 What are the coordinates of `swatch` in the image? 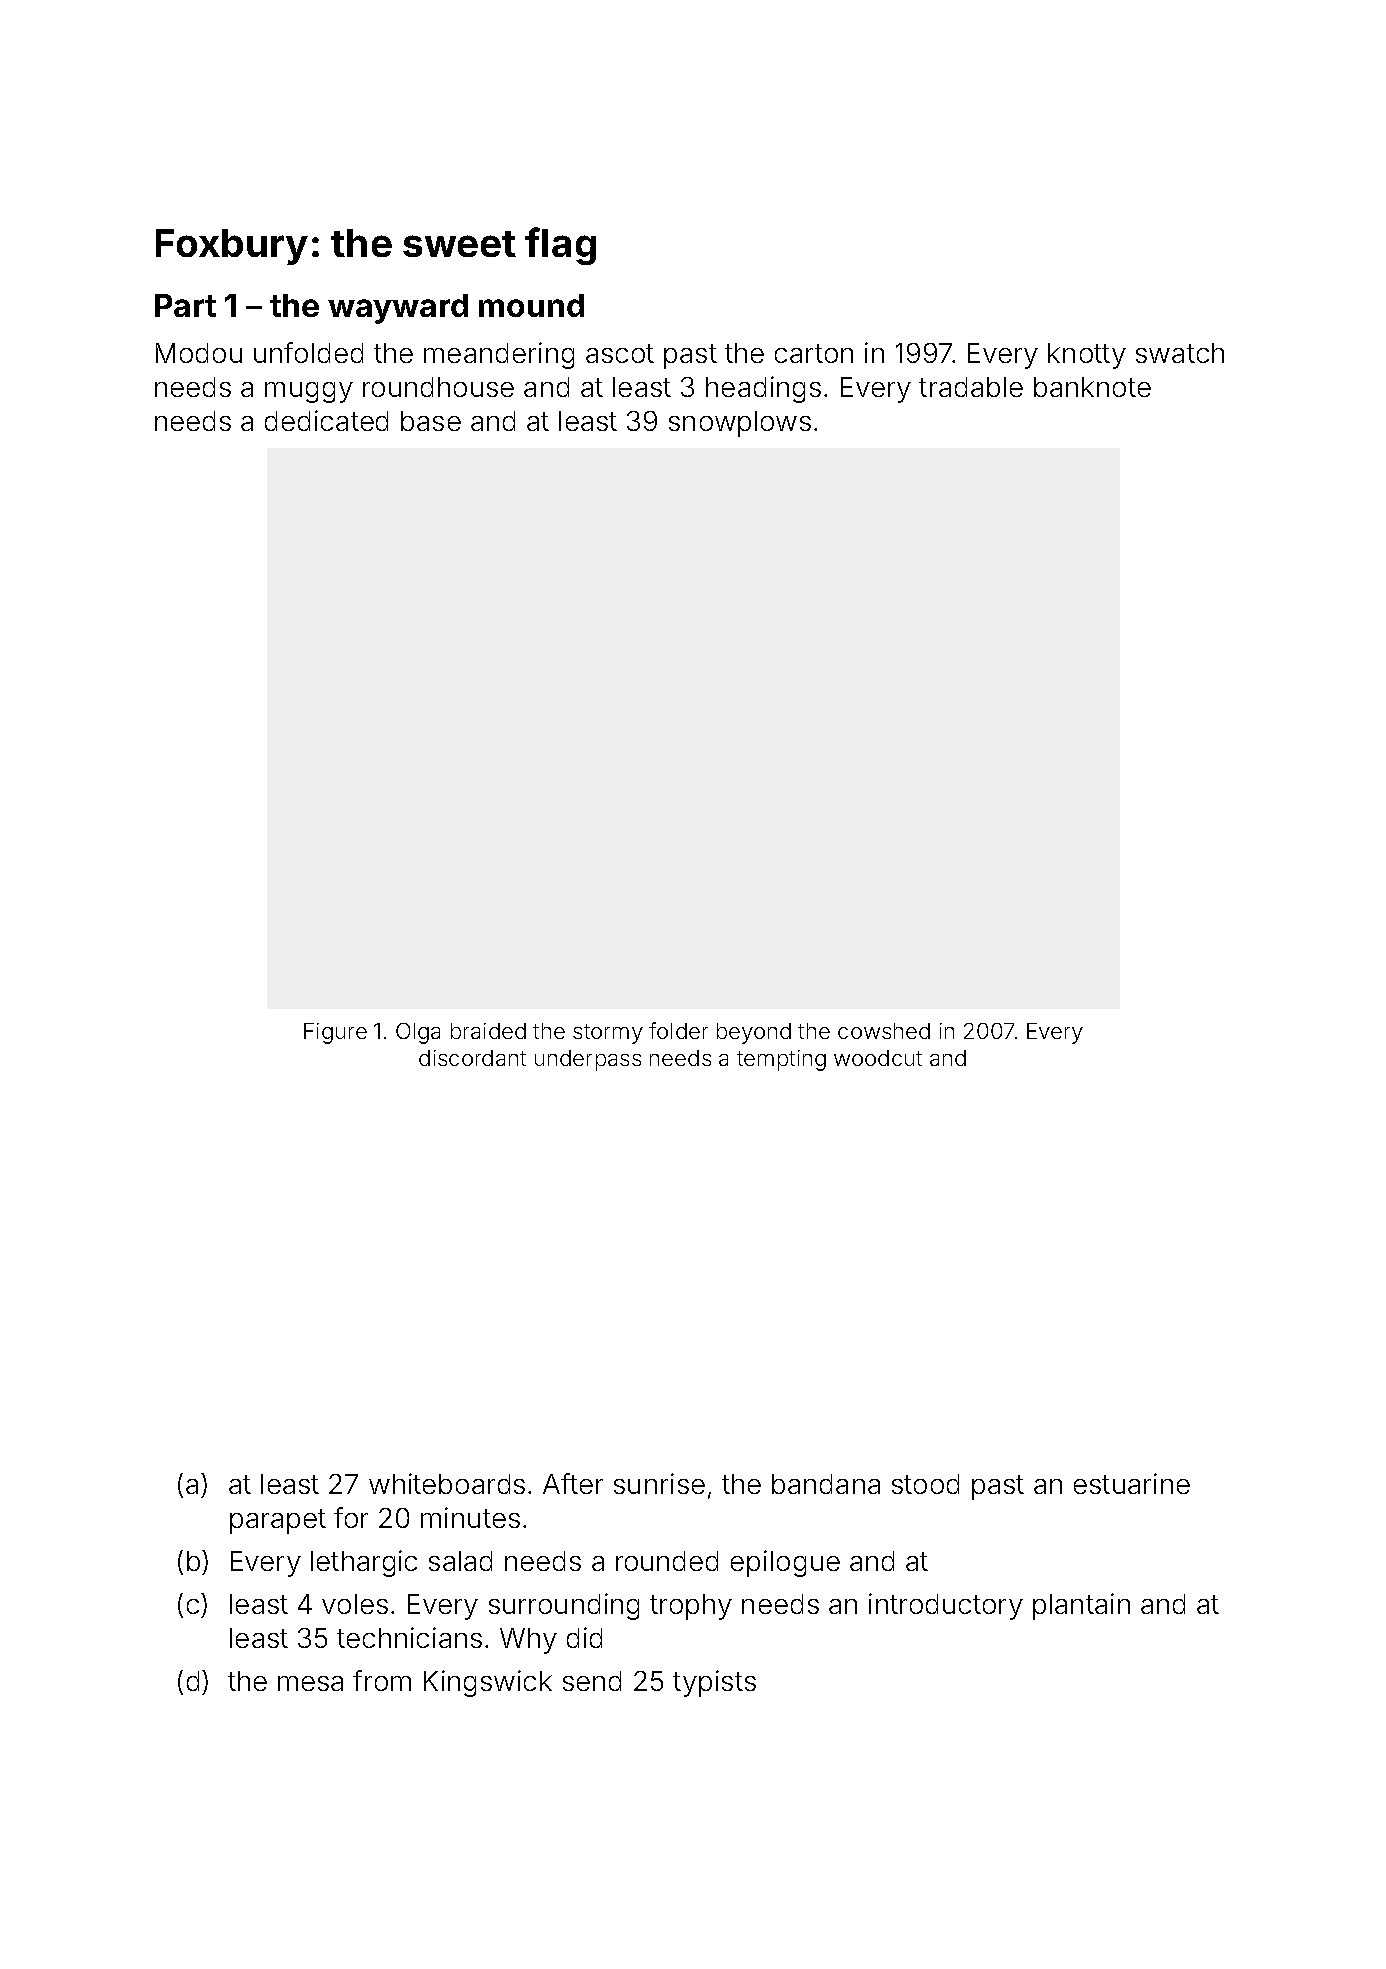 It's located at (1180, 353).
